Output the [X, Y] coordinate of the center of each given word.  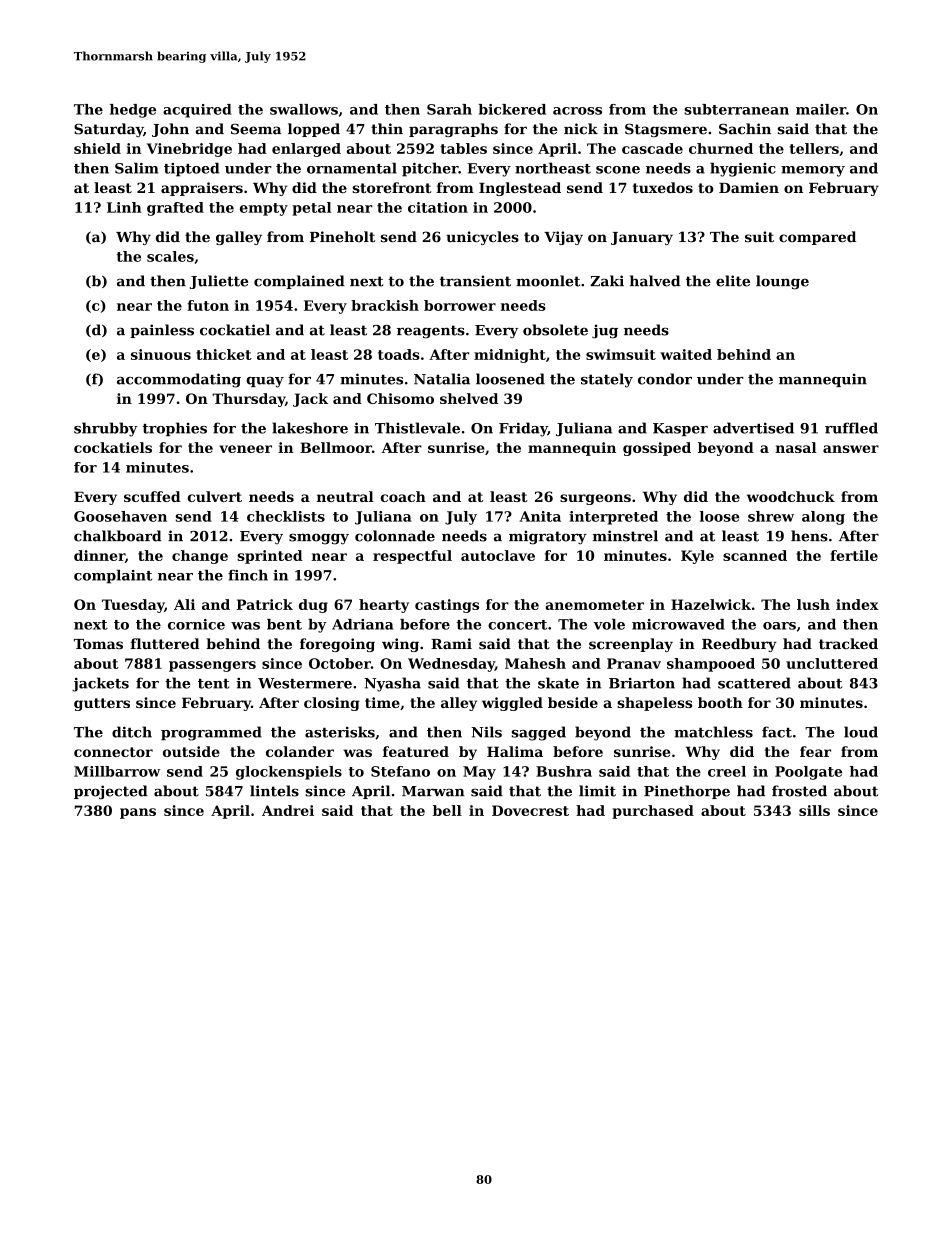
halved [655, 281]
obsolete [555, 330]
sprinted [270, 557]
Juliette [219, 282]
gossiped [657, 449]
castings [447, 606]
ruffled [851, 428]
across [577, 111]
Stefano [400, 771]
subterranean [736, 109]
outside [191, 751]
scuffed [152, 496]
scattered [754, 683]
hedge [133, 111]
